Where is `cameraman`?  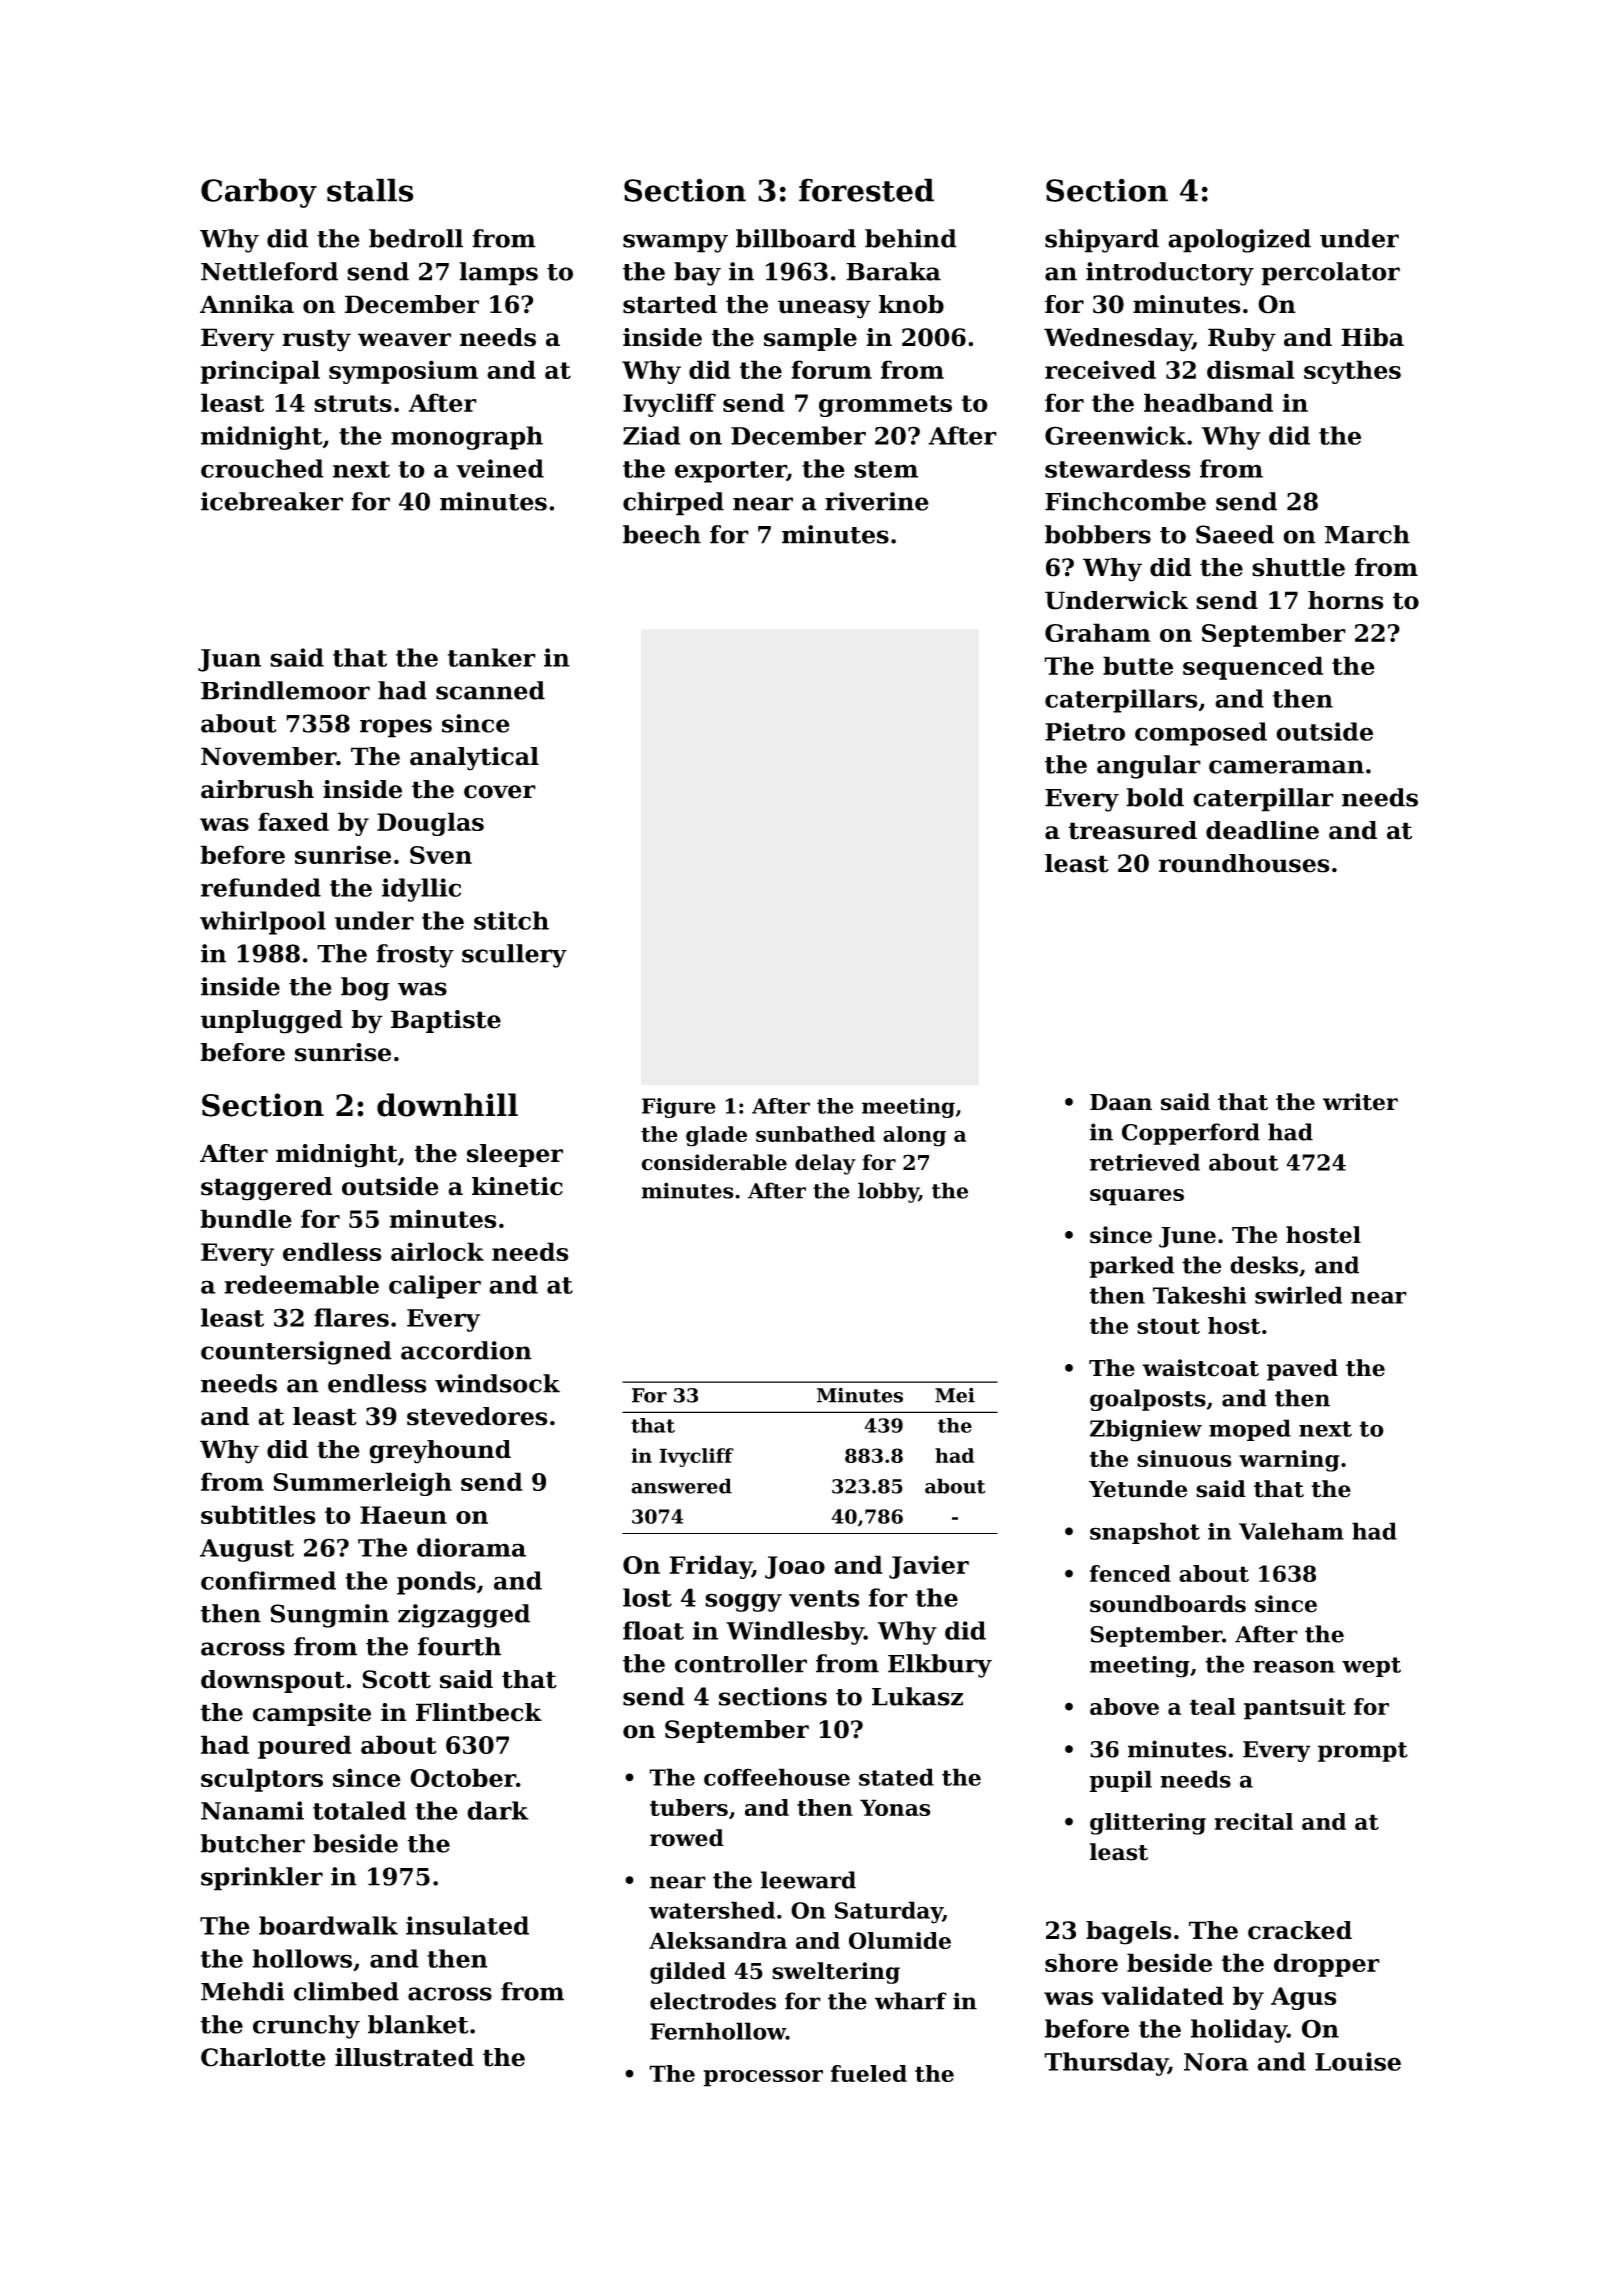
cameraman is located at coordinates (1286, 767).
